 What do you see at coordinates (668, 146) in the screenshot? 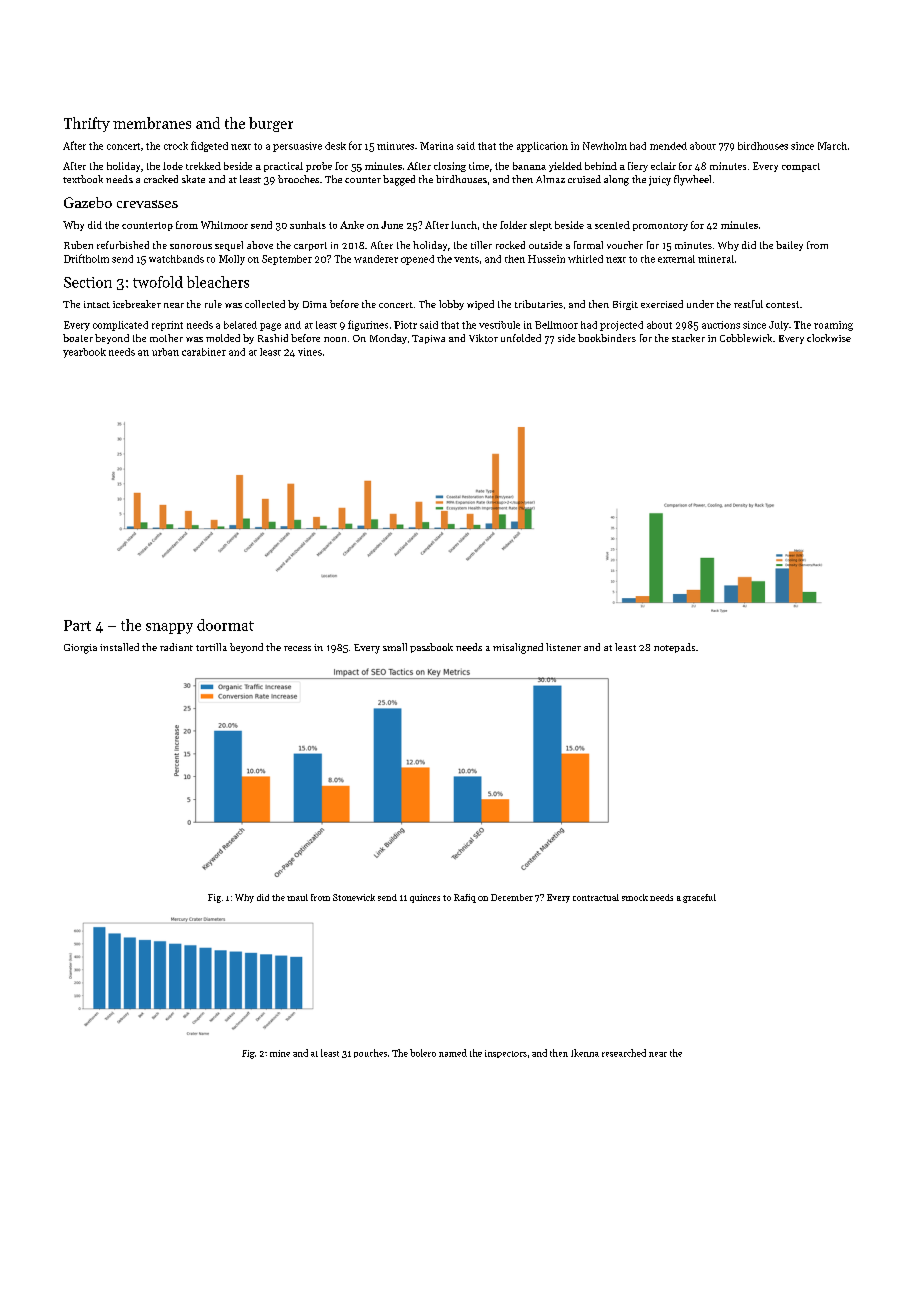
I see `mended` at bounding box center [668, 146].
